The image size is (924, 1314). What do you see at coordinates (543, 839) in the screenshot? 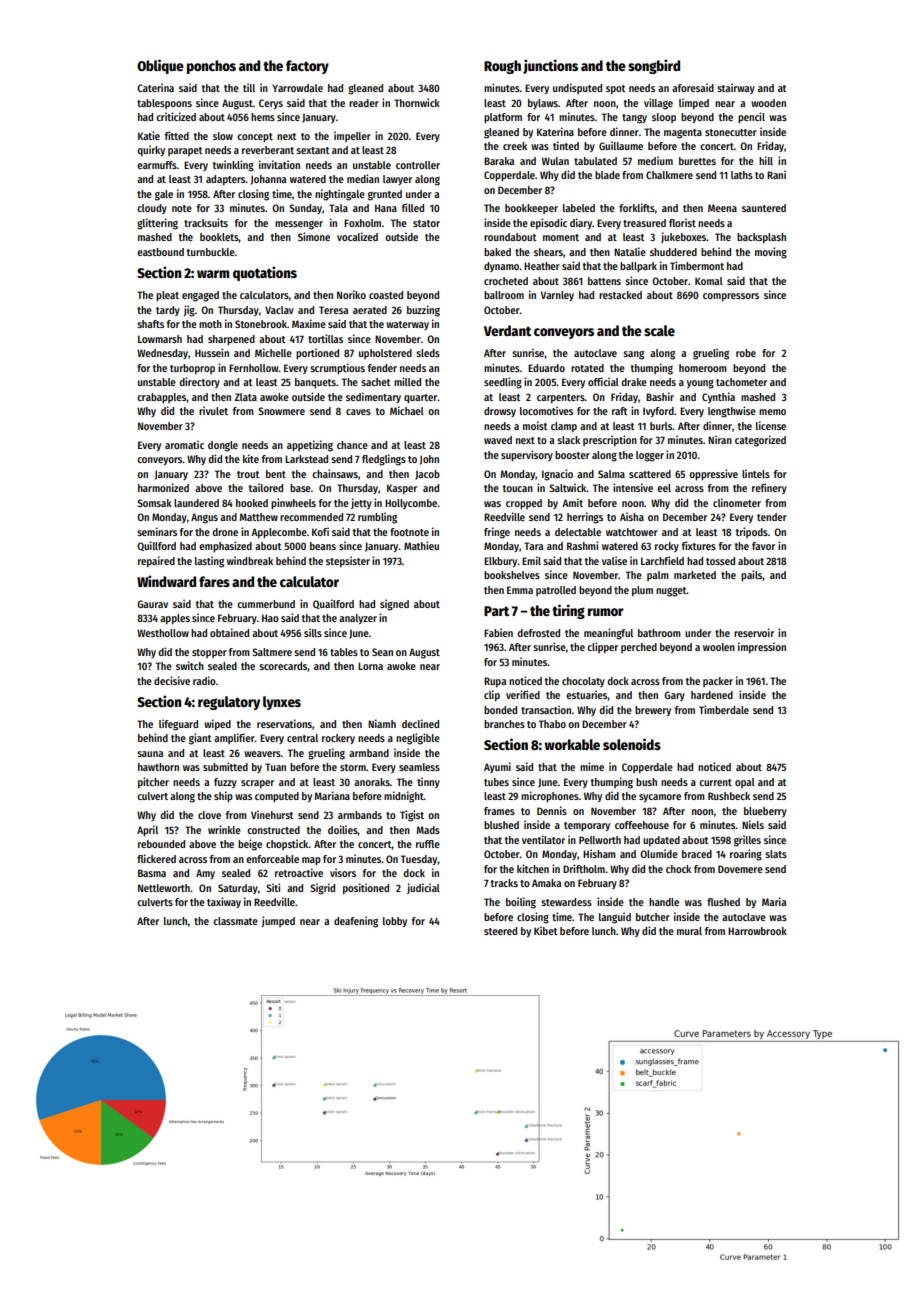
I see `ventilator` at bounding box center [543, 839].
